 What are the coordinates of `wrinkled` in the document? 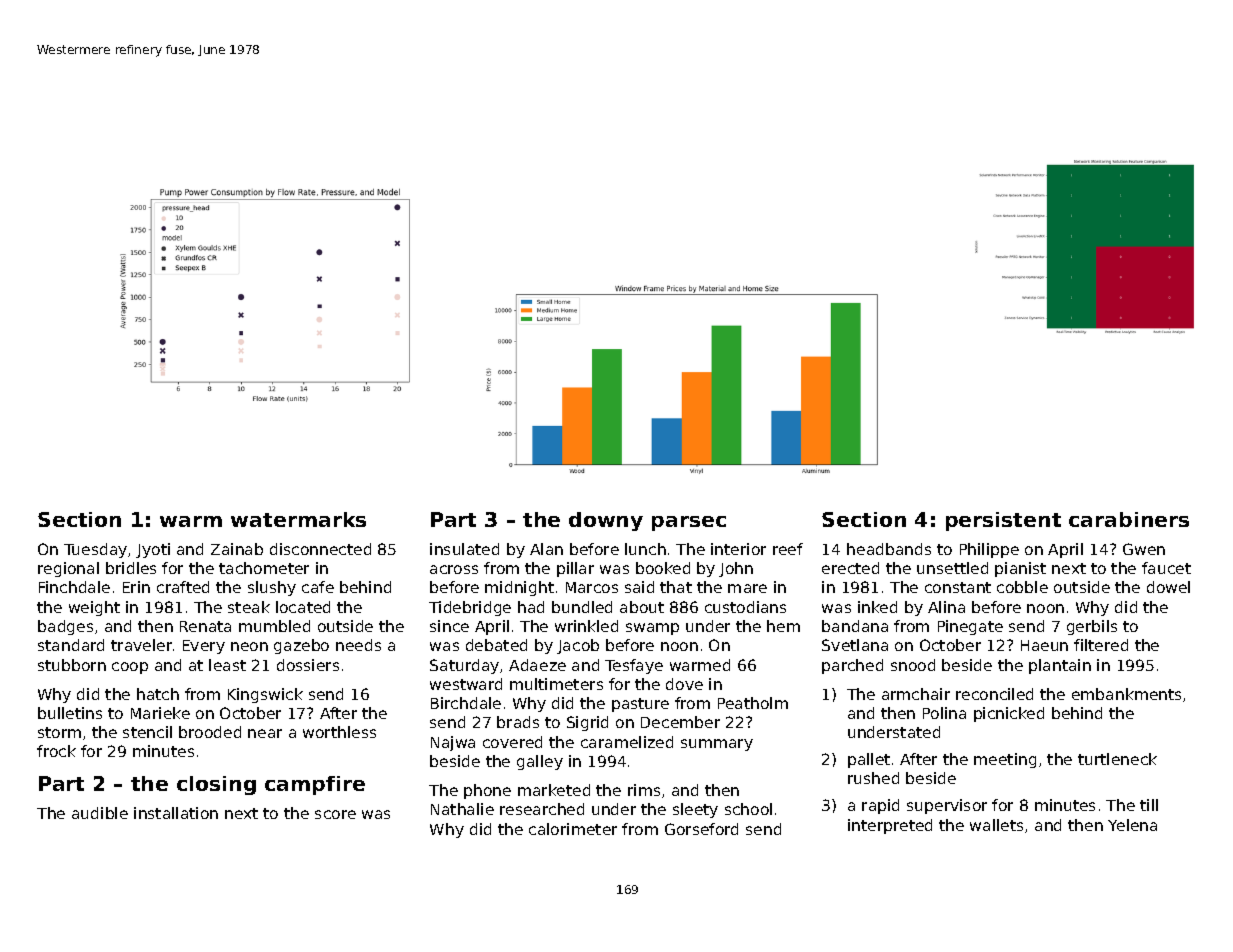 It's located at (586, 626).
